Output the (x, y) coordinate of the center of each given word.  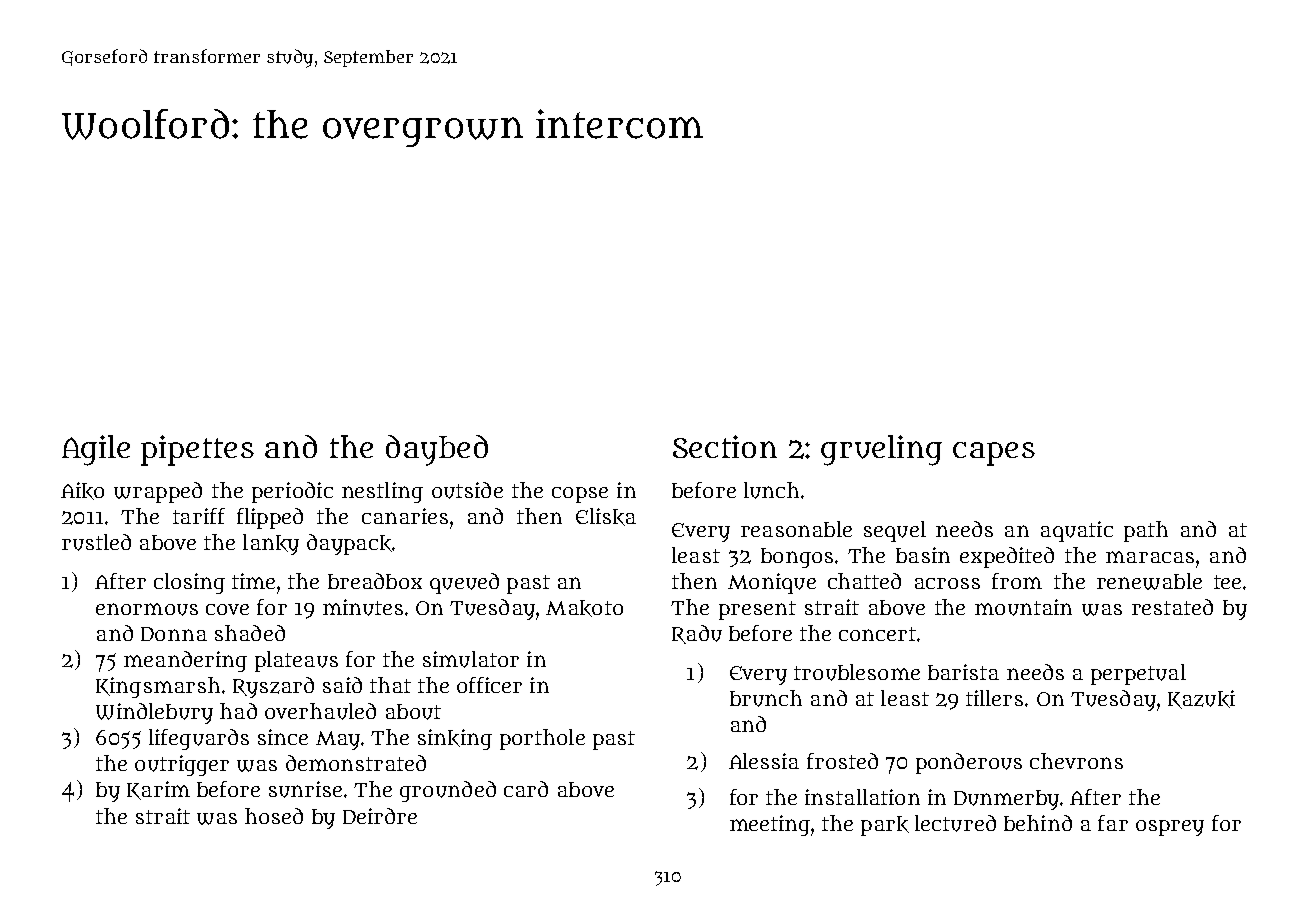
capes (994, 454)
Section (725, 446)
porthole (542, 739)
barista (963, 672)
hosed (274, 816)
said (342, 685)
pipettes (197, 450)
